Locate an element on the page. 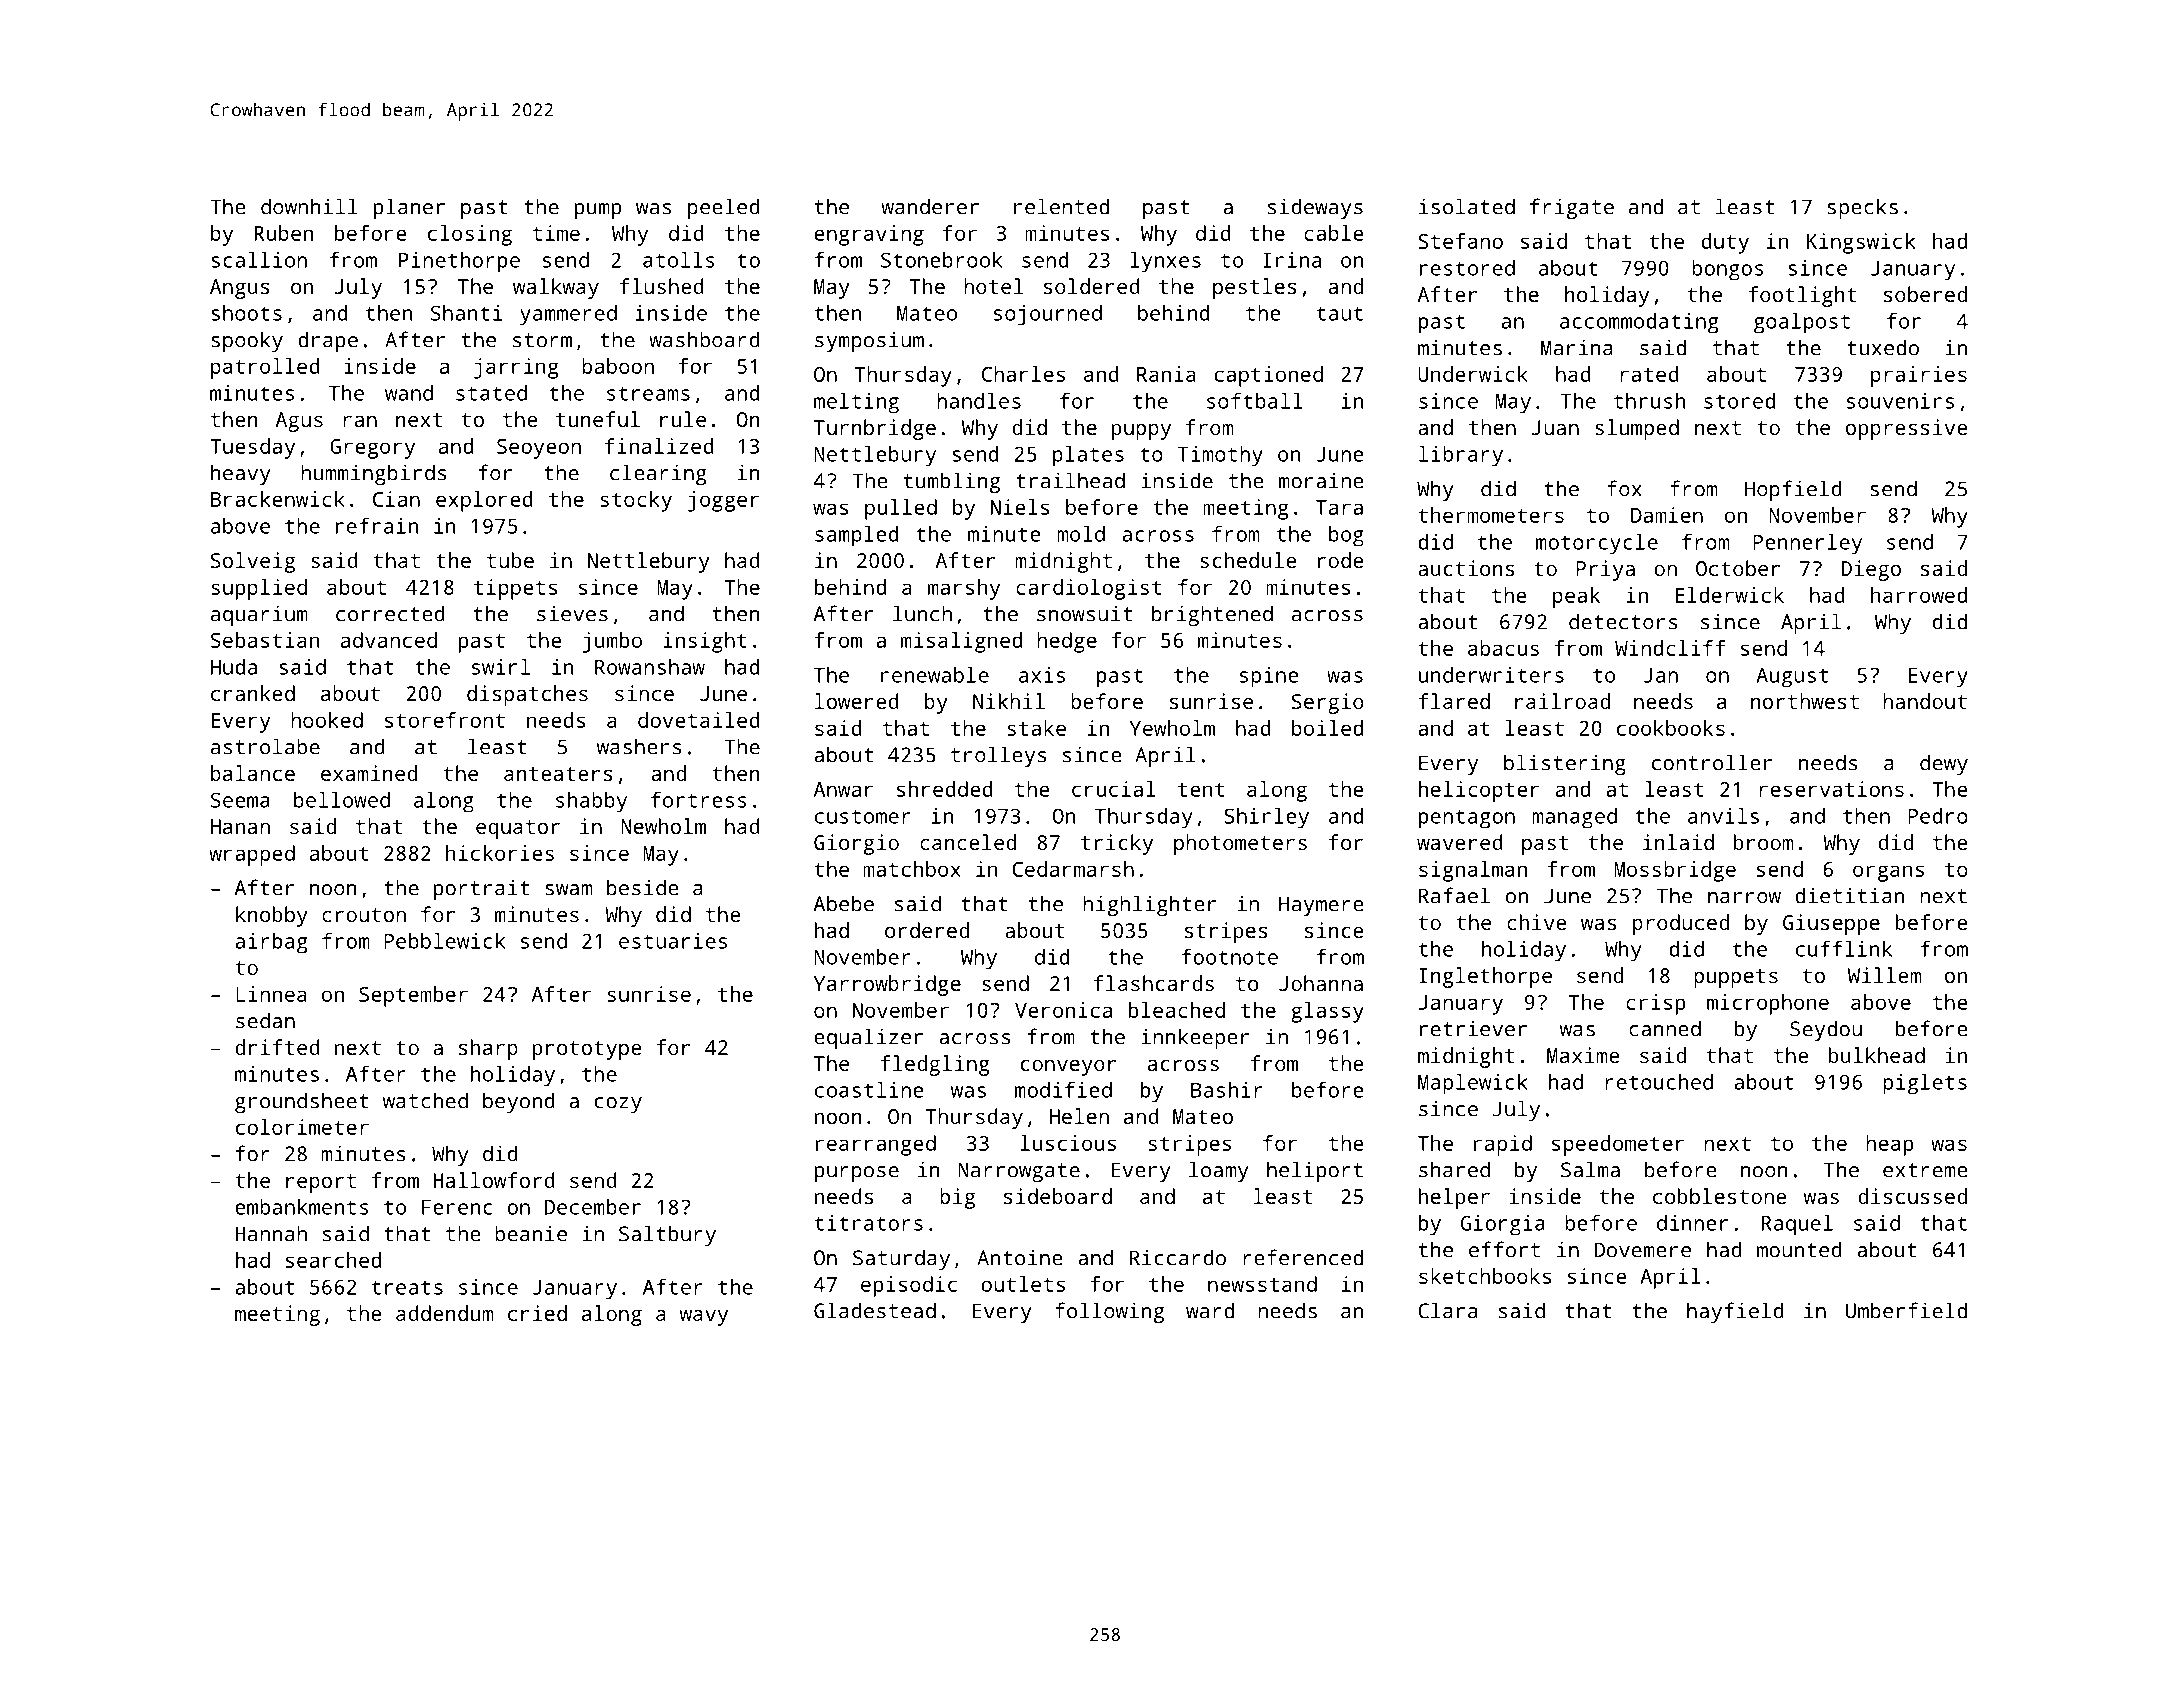 The image size is (2178, 1683). specks is located at coordinates (1862, 208).
